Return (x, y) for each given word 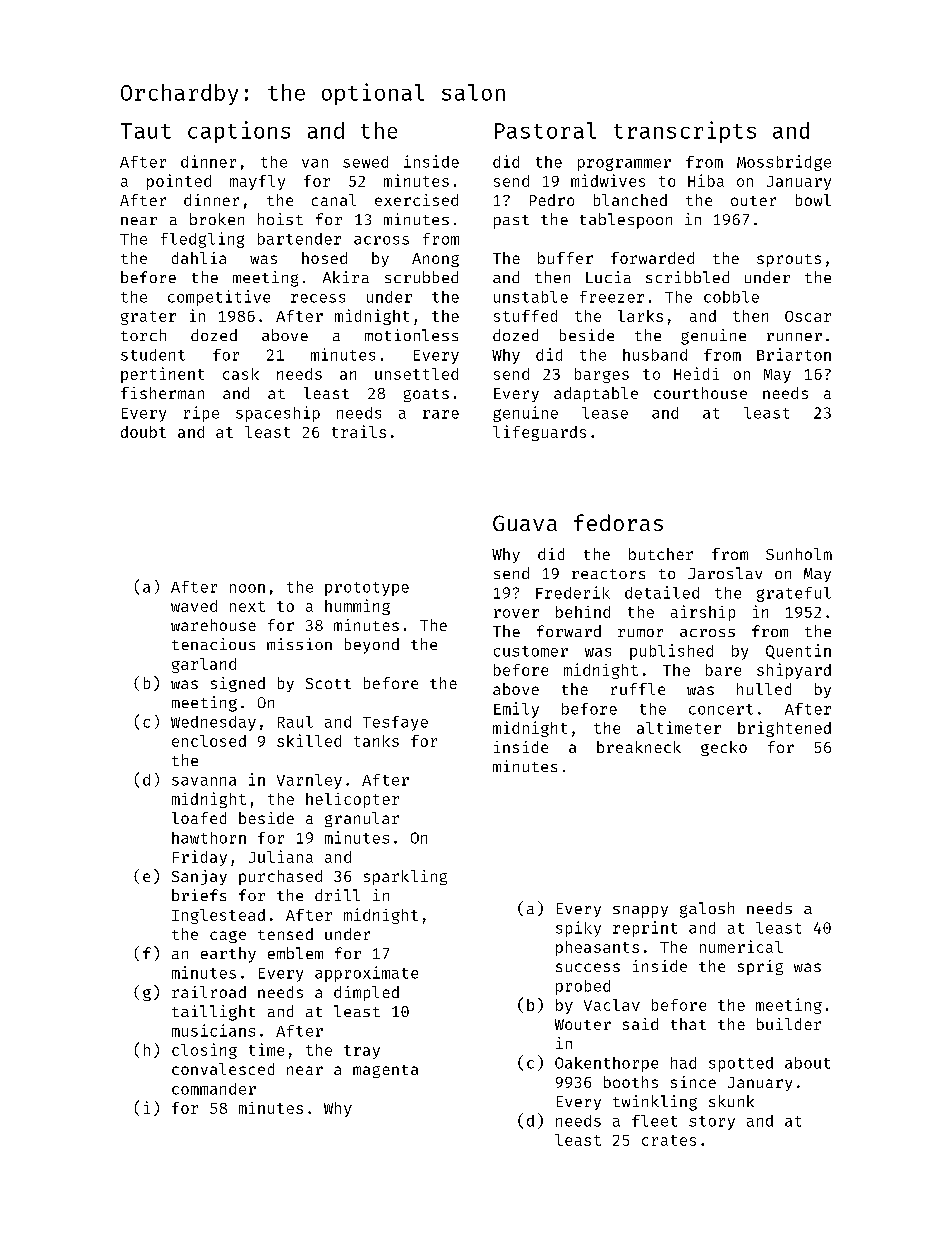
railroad (209, 992)
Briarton (794, 354)
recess (318, 298)
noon (247, 588)
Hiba (706, 180)
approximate (366, 974)
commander (214, 1089)
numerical (741, 946)
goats (426, 395)
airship (703, 613)
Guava (525, 523)
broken (217, 219)
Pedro (552, 200)
